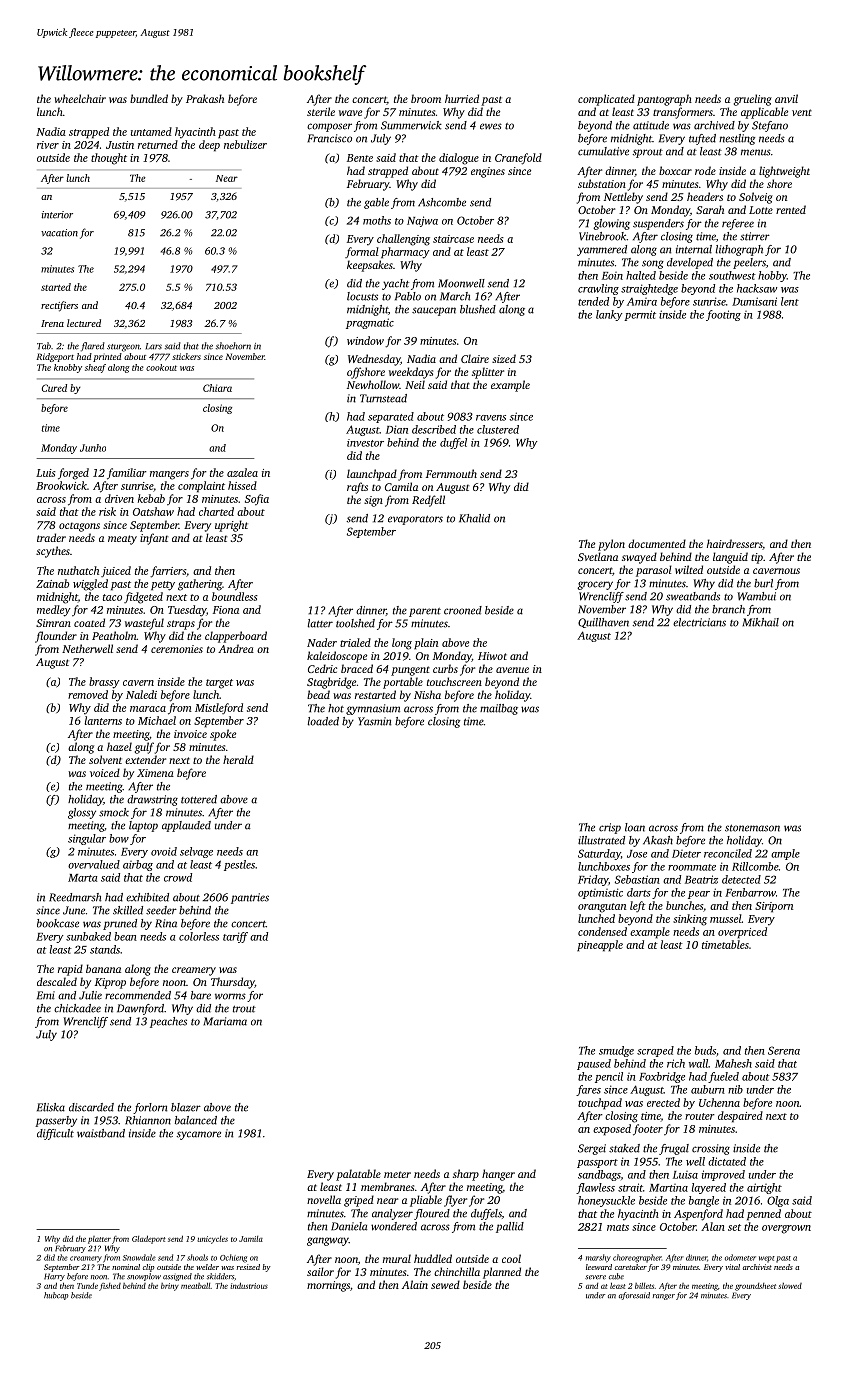 The height and width of the page is (1400, 849). I want to click on Pablo, so click(408, 296).
